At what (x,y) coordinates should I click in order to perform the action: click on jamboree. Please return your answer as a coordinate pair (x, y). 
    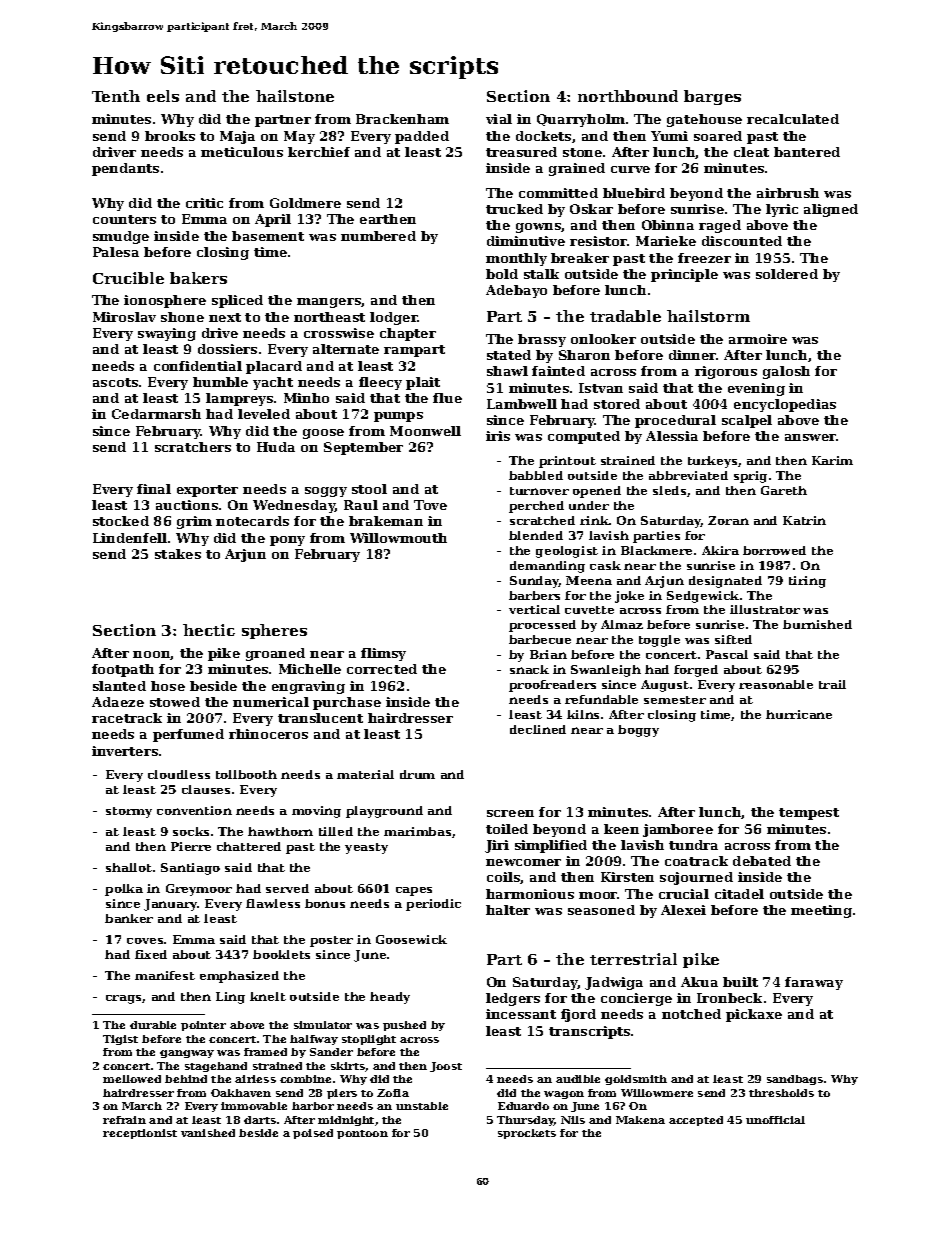
    Looking at the image, I should click on (678, 830).
